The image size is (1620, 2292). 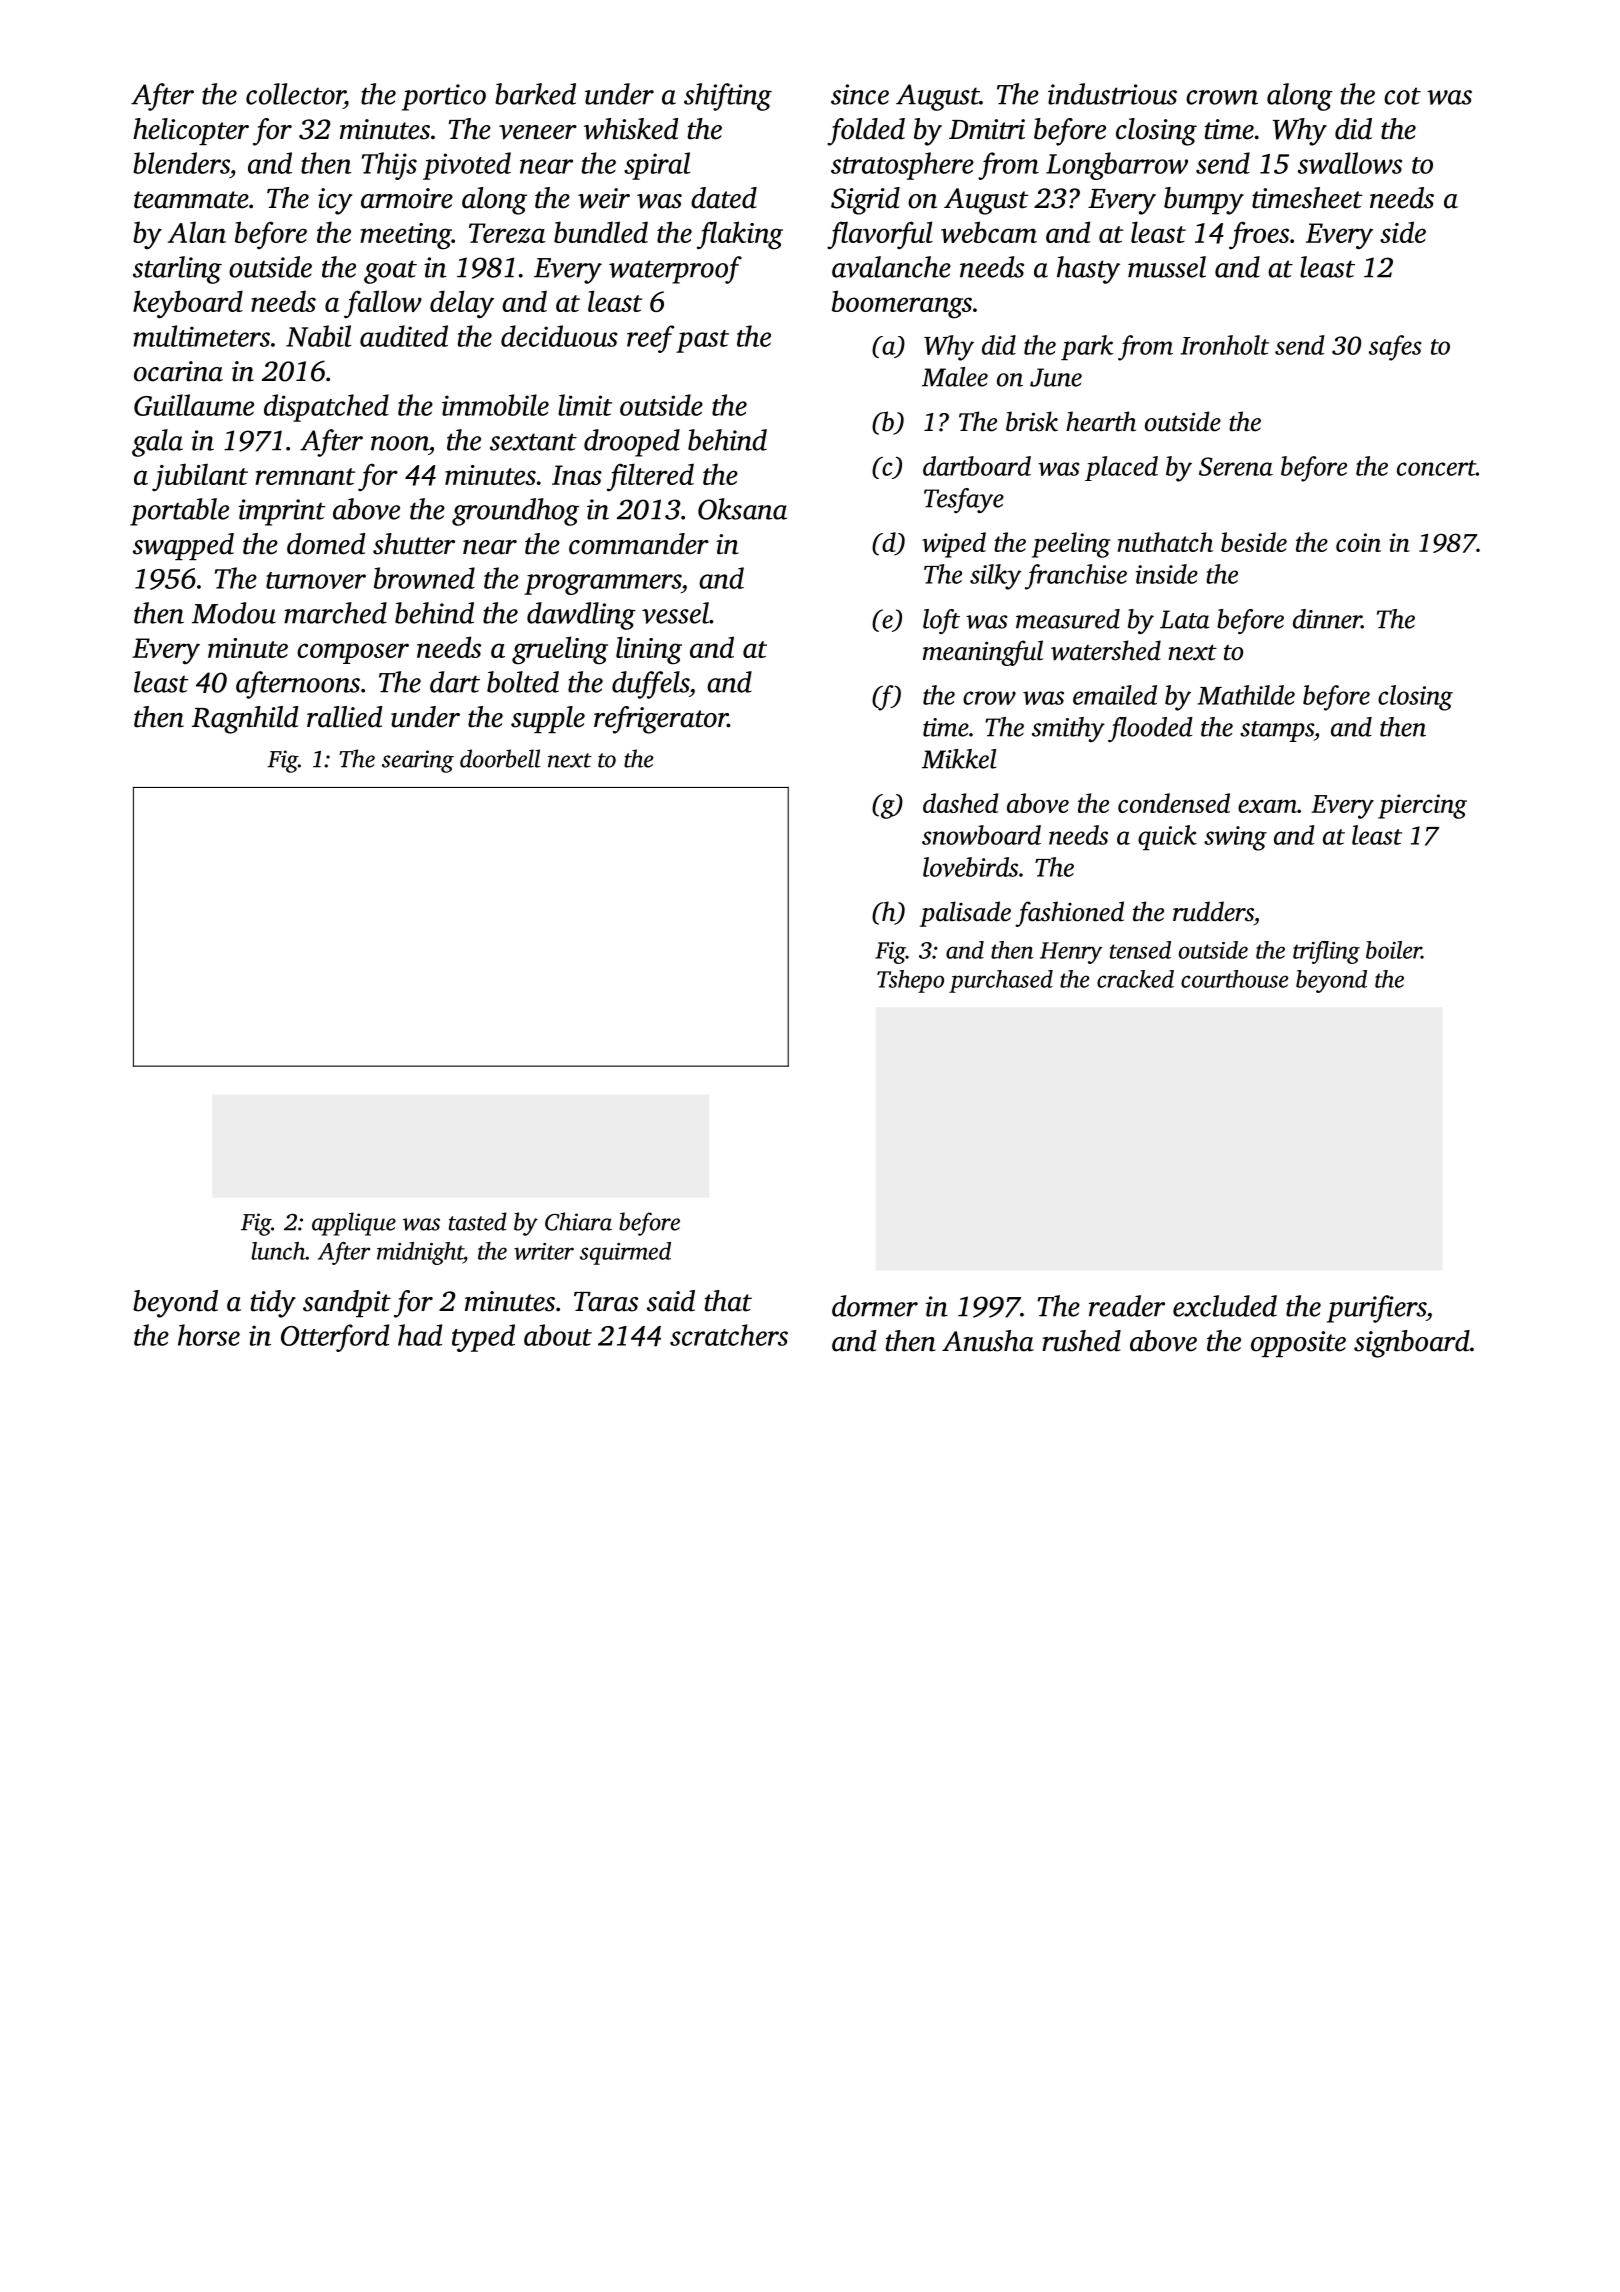 What do you see at coordinates (987, 129) in the screenshot?
I see `Dmitri` at bounding box center [987, 129].
